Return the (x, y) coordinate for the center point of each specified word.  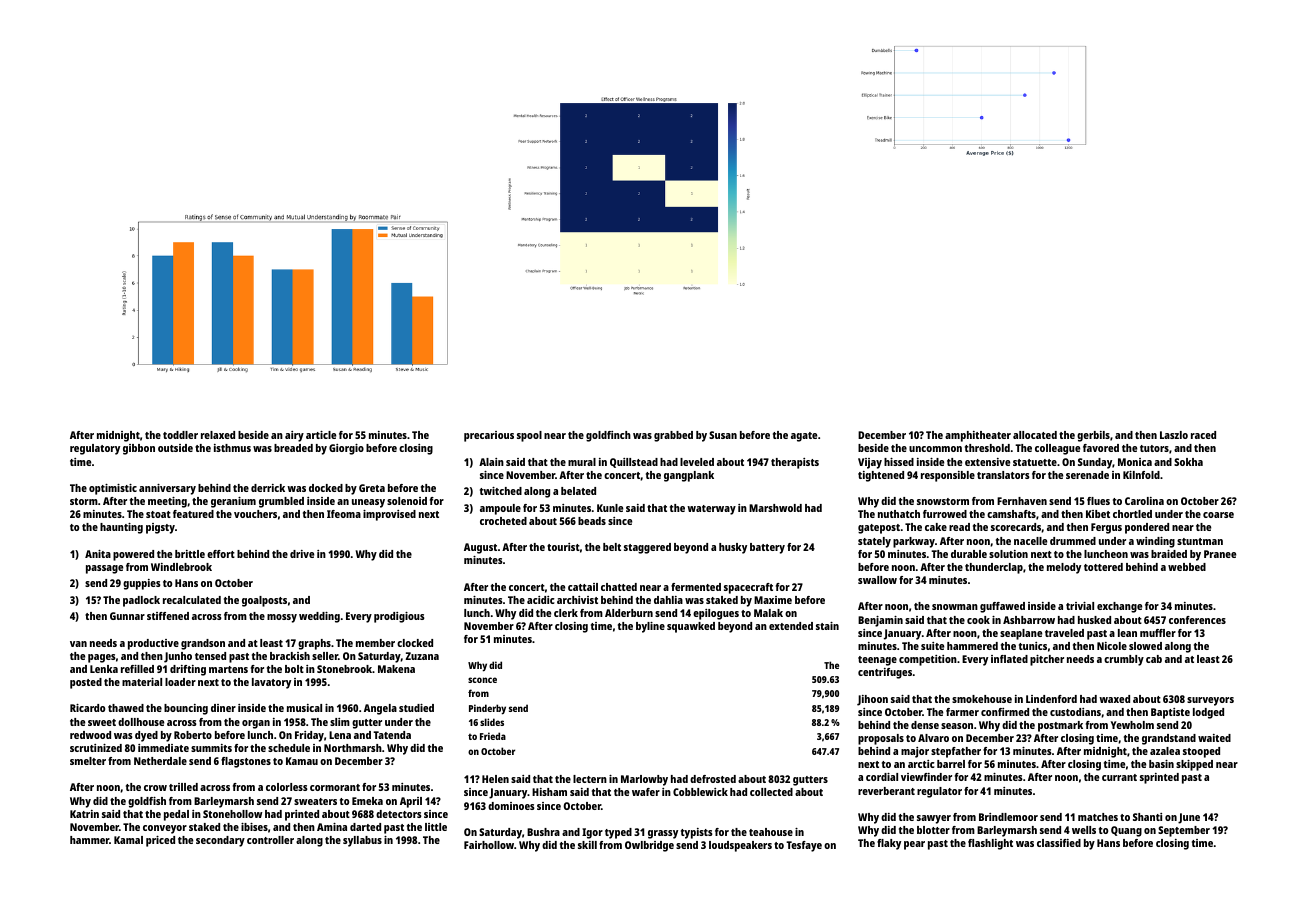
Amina (332, 827)
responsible (948, 476)
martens (228, 669)
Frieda (493, 736)
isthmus (232, 448)
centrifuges (885, 673)
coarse (1218, 515)
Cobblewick (700, 792)
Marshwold (775, 508)
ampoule (500, 509)
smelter (88, 761)
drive (302, 554)
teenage (877, 661)
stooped (1201, 752)
